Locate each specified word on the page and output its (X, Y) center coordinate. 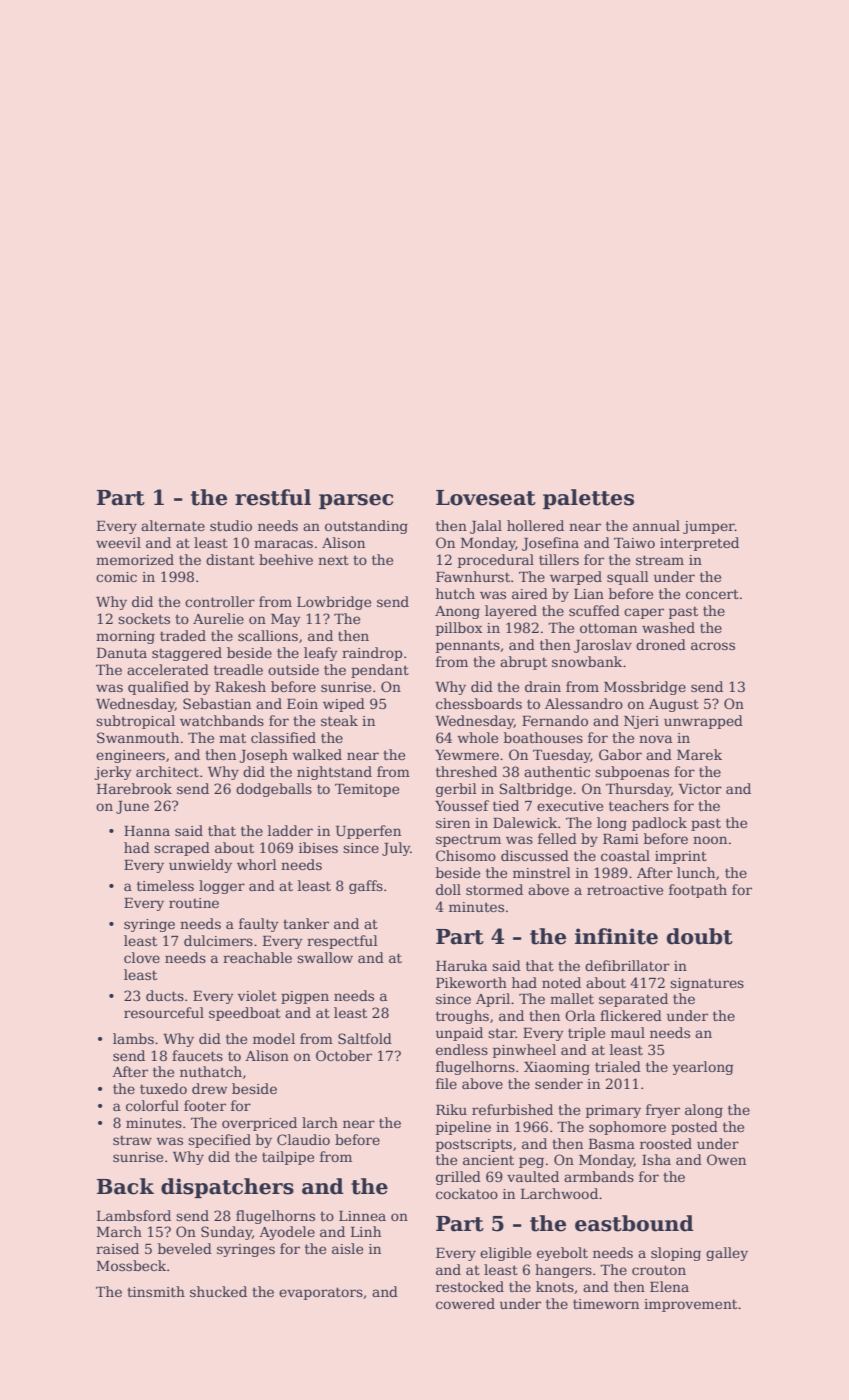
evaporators (321, 1293)
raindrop (372, 654)
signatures (707, 984)
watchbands (222, 720)
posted (694, 1128)
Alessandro (584, 703)
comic (116, 577)
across (713, 646)
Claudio (303, 1139)
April (493, 1000)
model (274, 1038)
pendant (380, 671)
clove (142, 957)
